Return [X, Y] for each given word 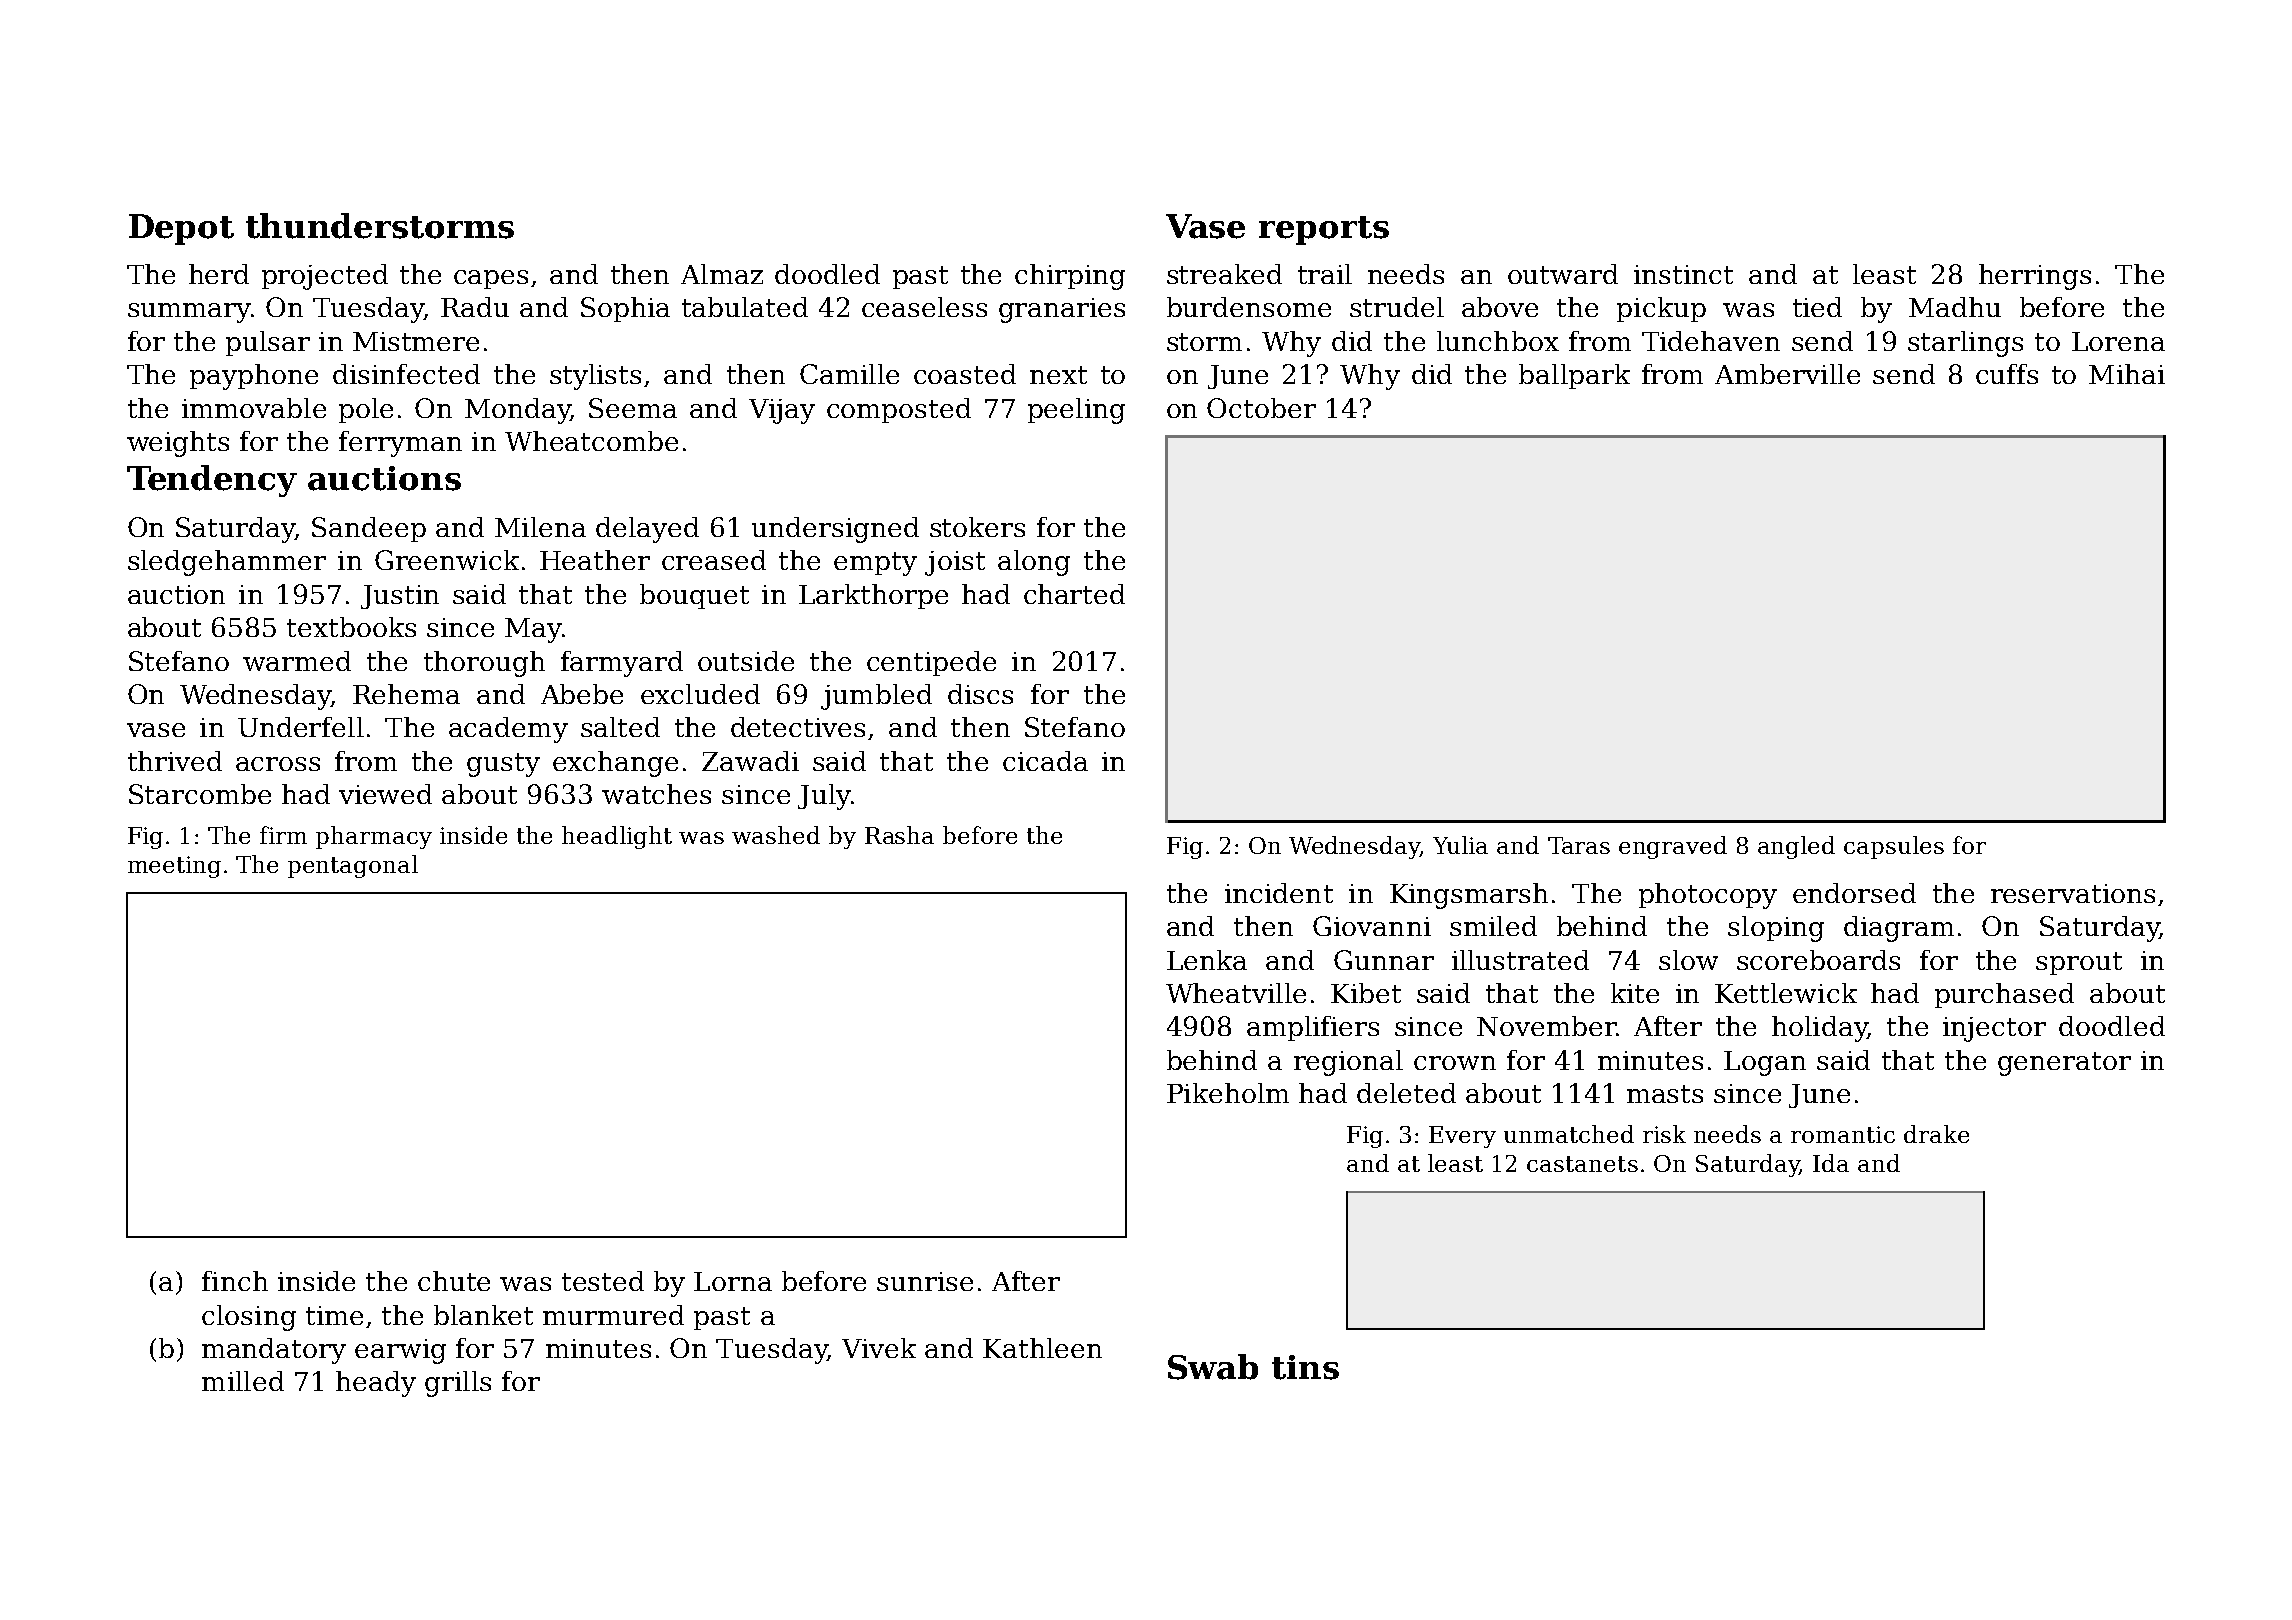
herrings [2035, 277]
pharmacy [374, 837]
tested [603, 1281]
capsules [1894, 847]
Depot [181, 229]
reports [1324, 230]
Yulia [1460, 845]
